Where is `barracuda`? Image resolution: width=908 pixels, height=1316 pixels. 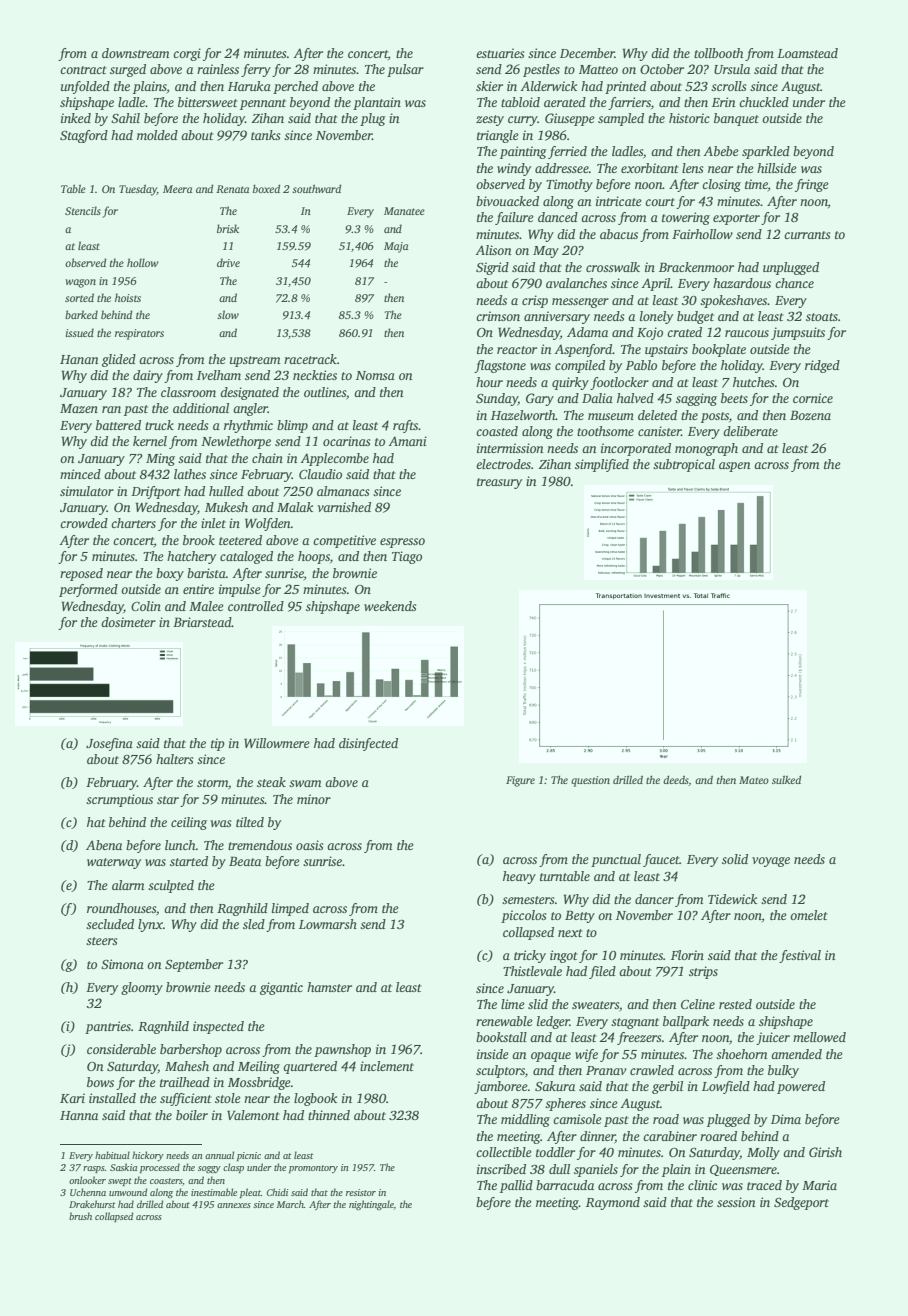 barracuda is located at coordinates (565, 1185).
